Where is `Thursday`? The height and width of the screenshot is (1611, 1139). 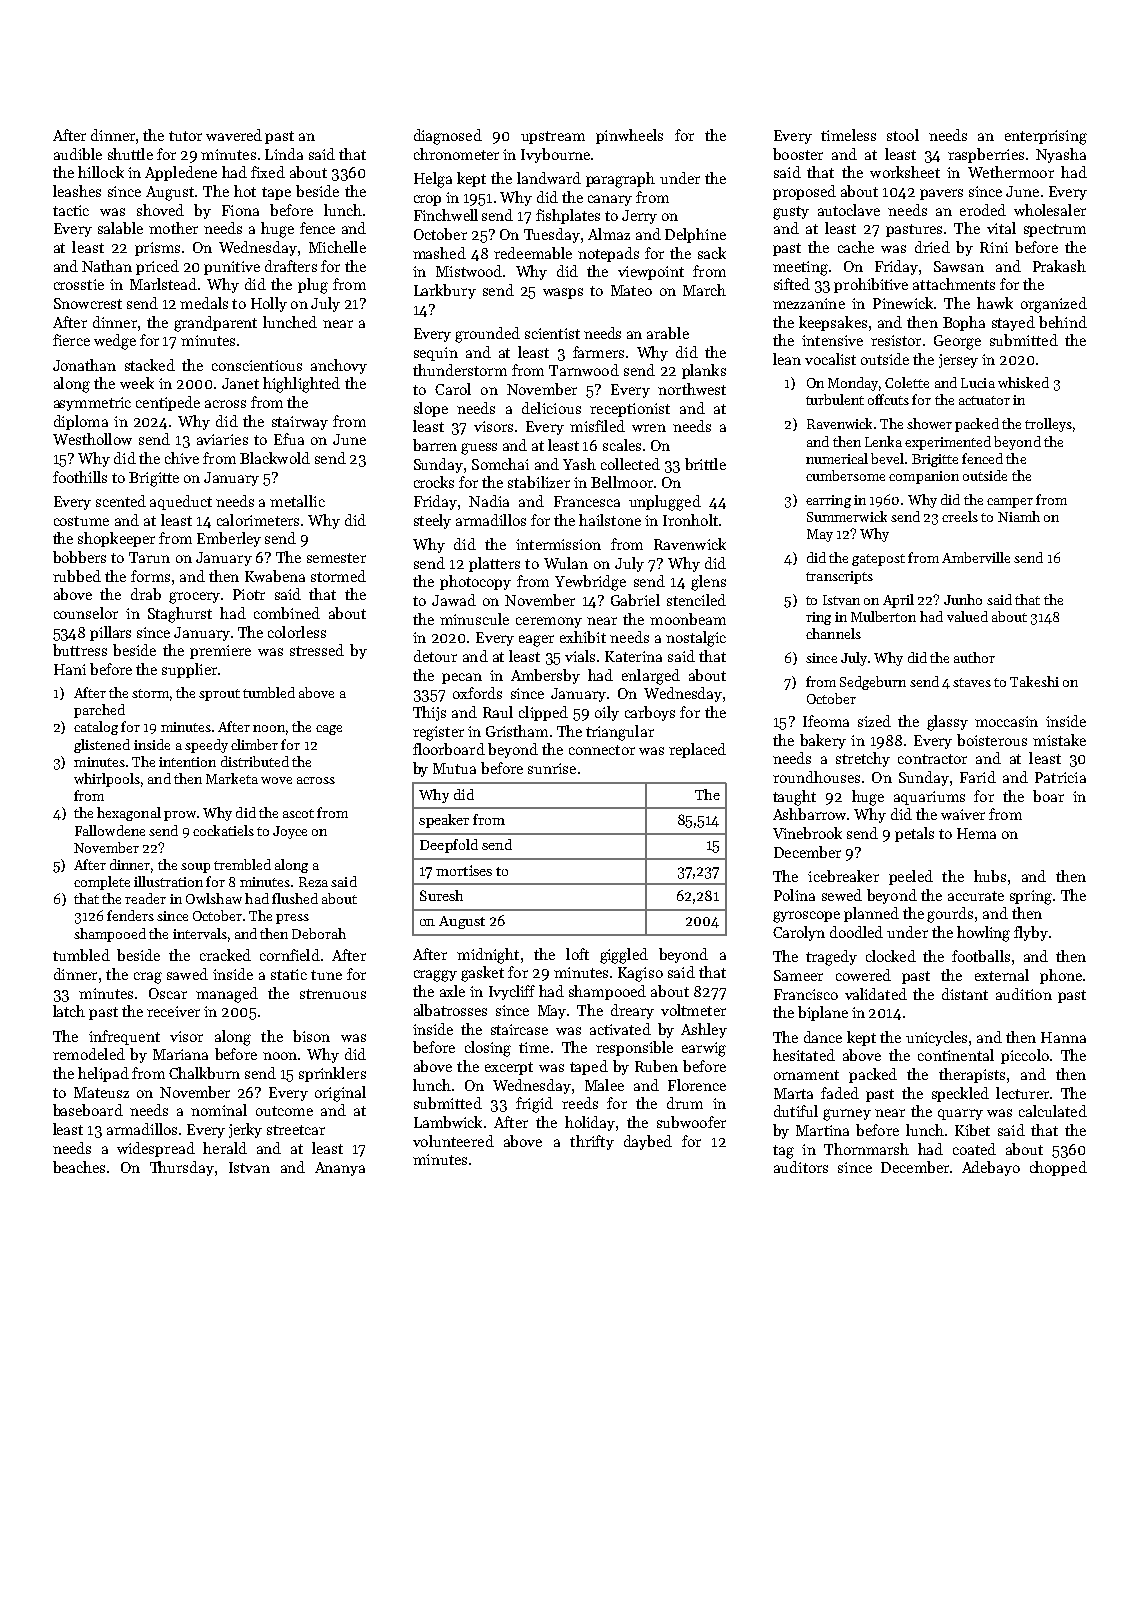 Thursday is located at coordinates (182, 1168).
